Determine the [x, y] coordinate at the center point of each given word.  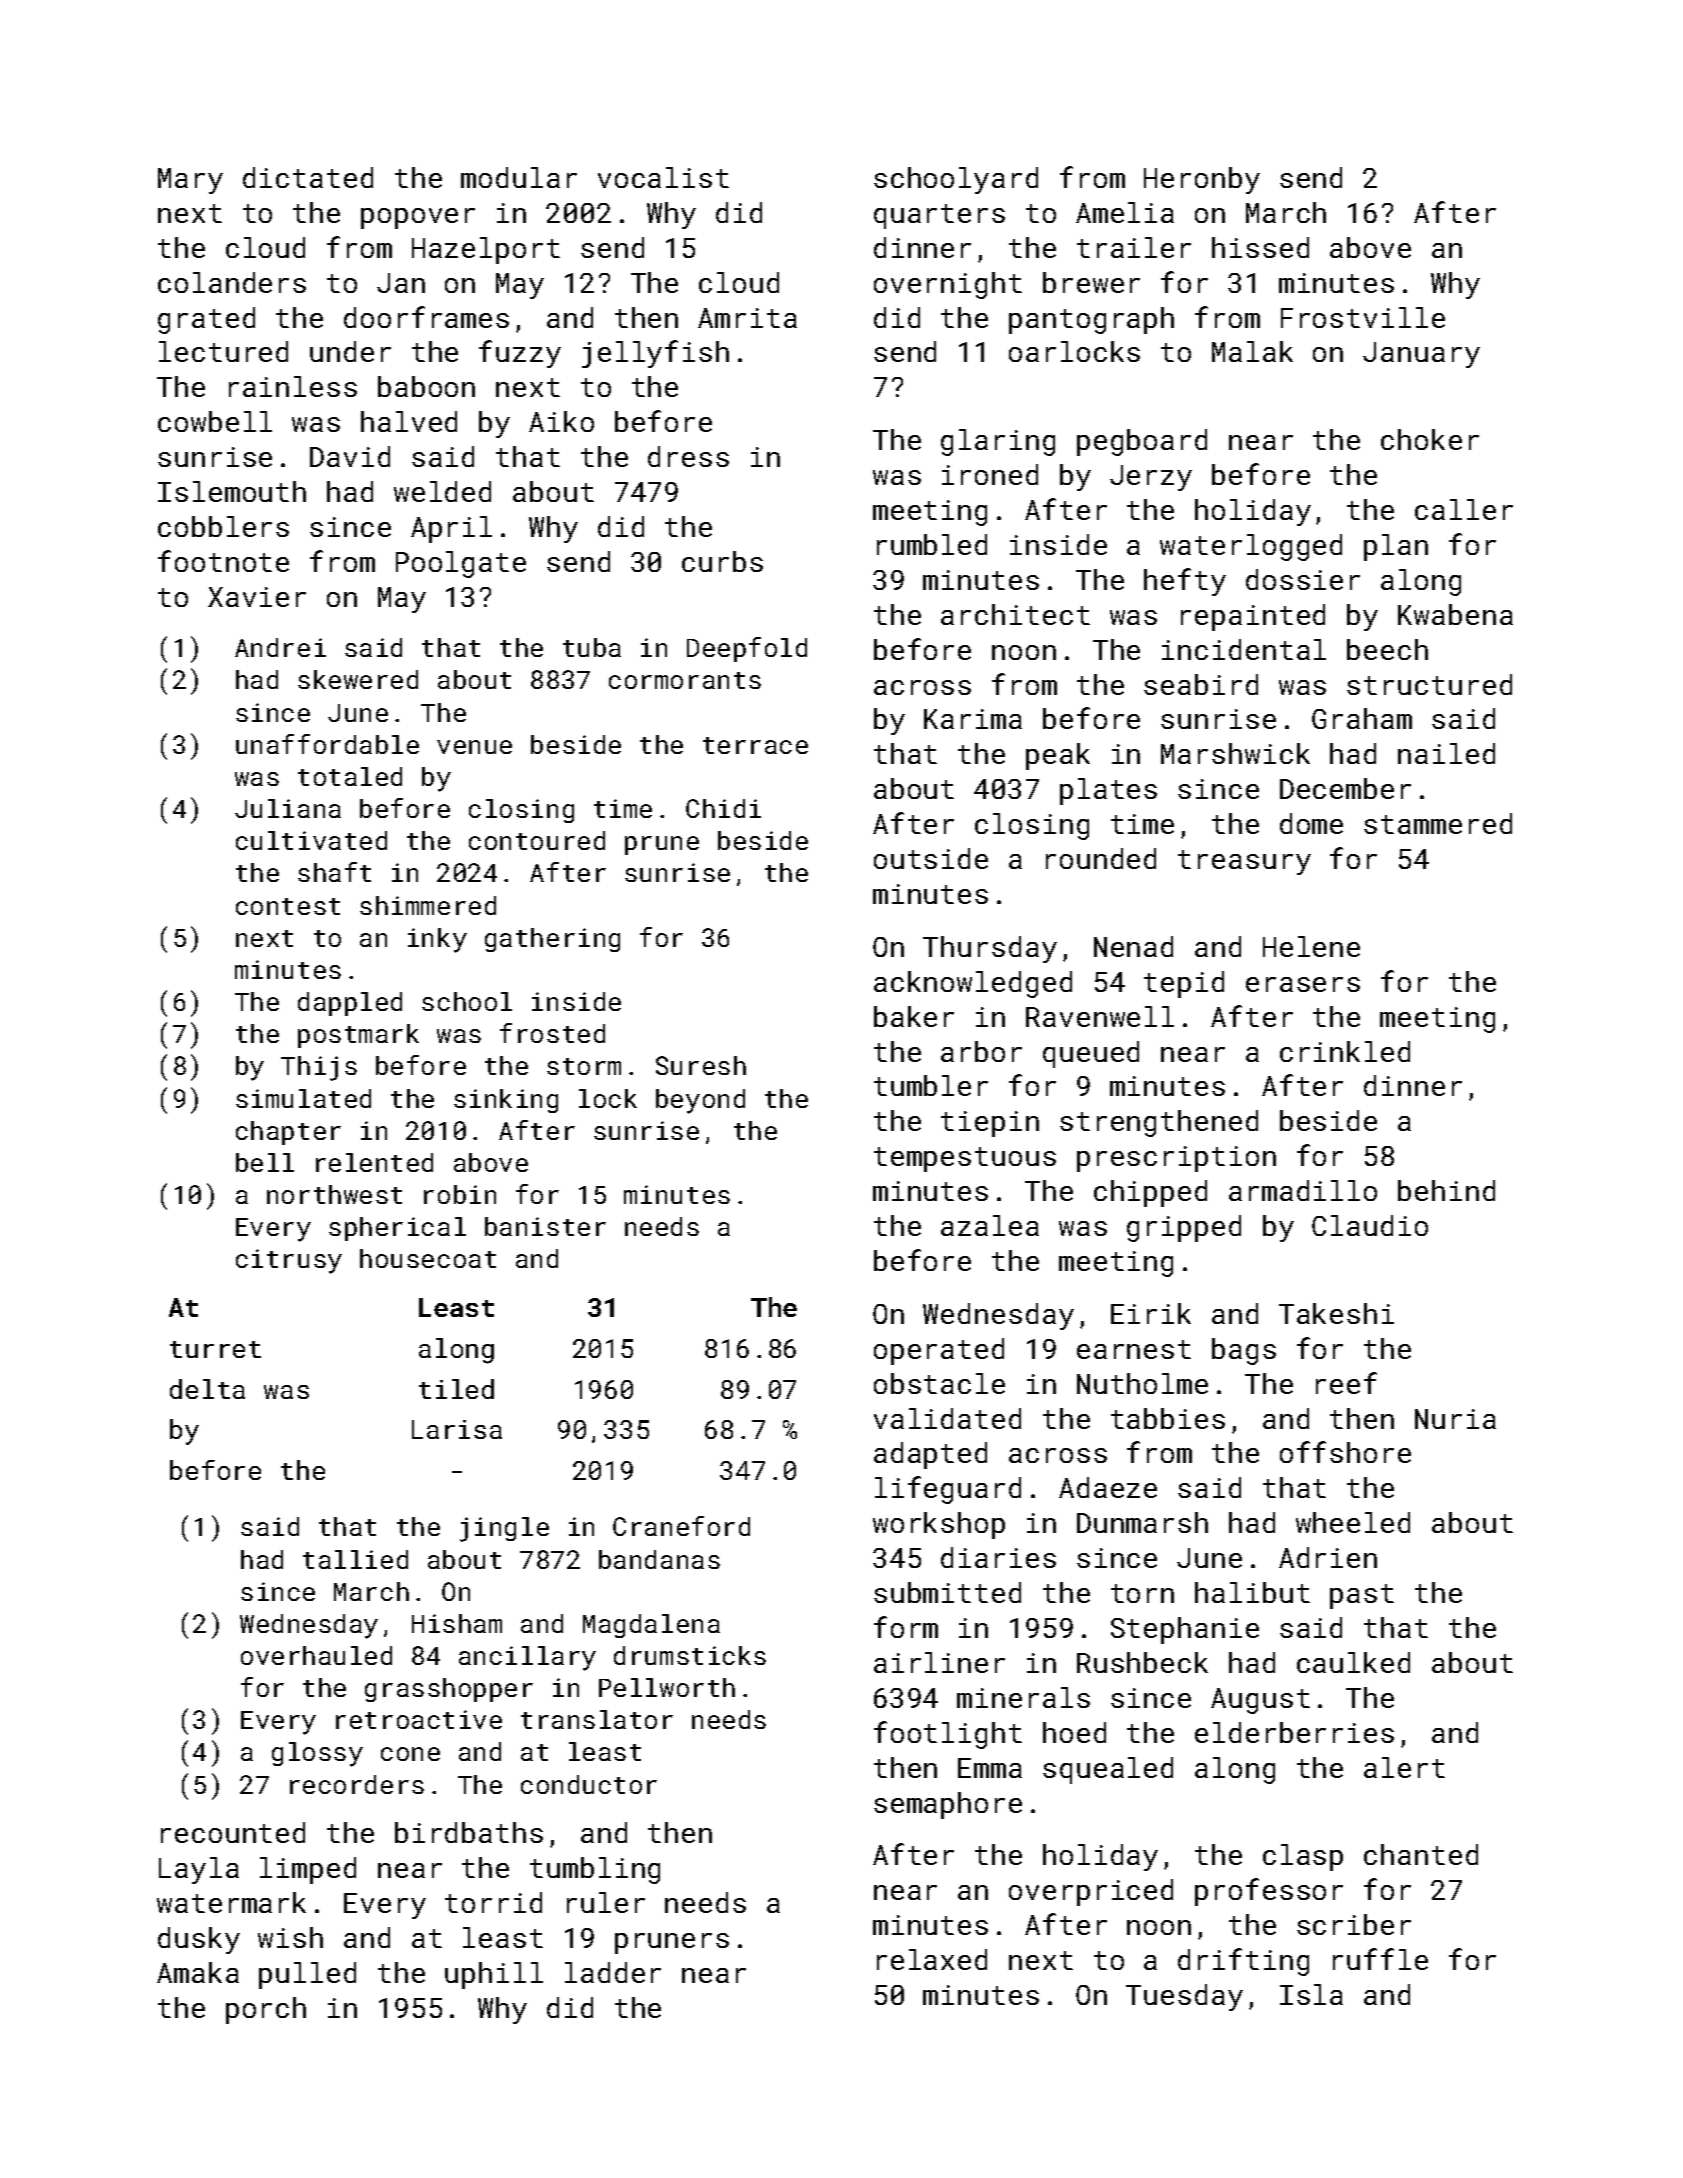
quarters [939, 216]
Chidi [723, 808]
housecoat [428, 1258]
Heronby [1202, 180]
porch [266, 2010]
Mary [190, 181]
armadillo [1303, 1190]
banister [545, 1226]
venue [474, 747]
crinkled [1345, 1051]
